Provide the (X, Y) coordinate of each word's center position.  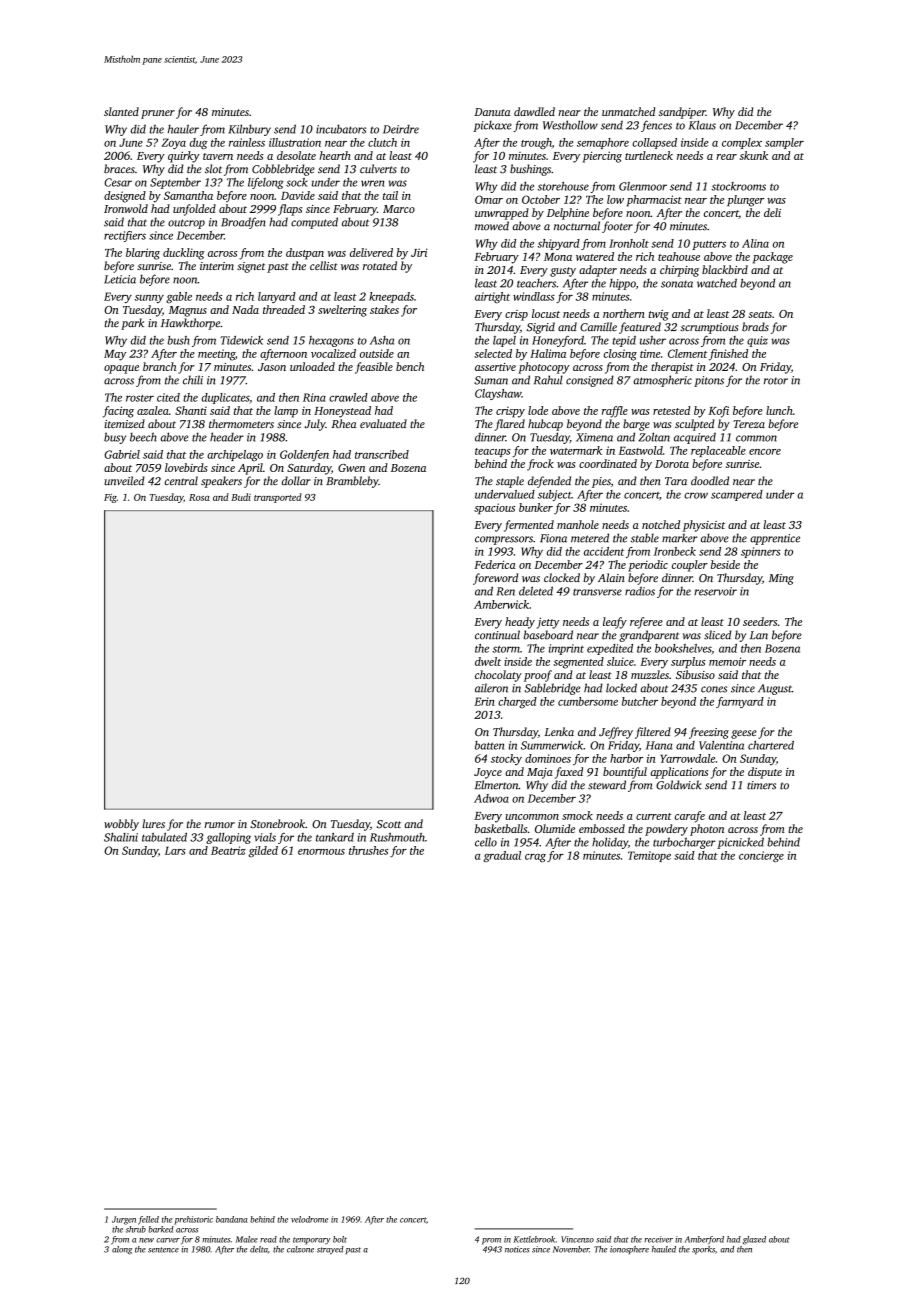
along (122, 1250)
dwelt (488, 661)
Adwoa (491, 798)
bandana (232, 1219)
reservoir (715, 591)
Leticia (120, 279)
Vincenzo (577, 1239)
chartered (771, 745)
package (773, 258)
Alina (755, 243)
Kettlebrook (534, 1239)
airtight (492, 297)
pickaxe (492, 126)
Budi (241, 497)
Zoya (174, 143)
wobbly (121, 825)
